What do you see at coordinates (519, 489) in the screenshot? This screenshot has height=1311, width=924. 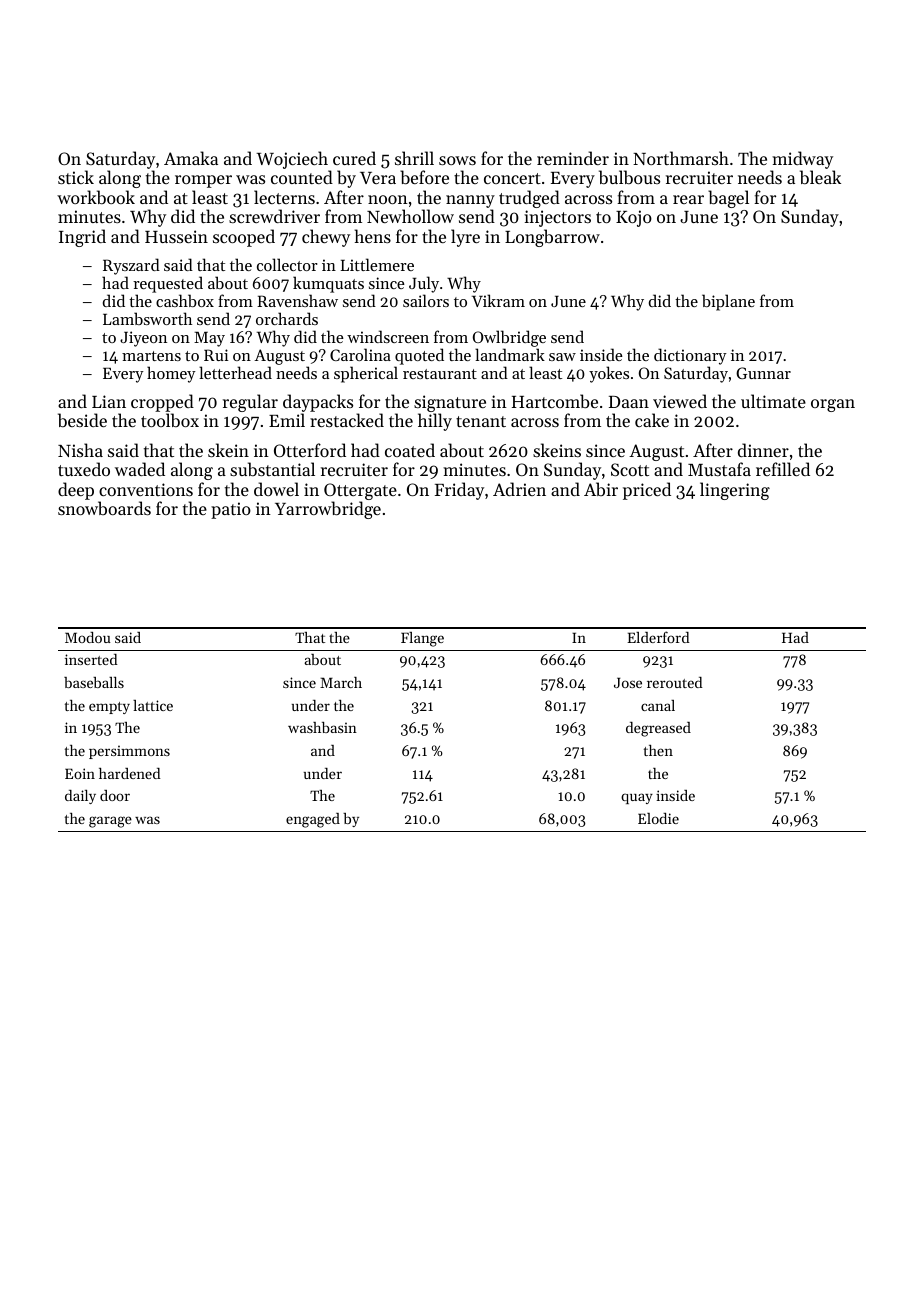 I see `Adrien` at bounding box center [519, 489].
